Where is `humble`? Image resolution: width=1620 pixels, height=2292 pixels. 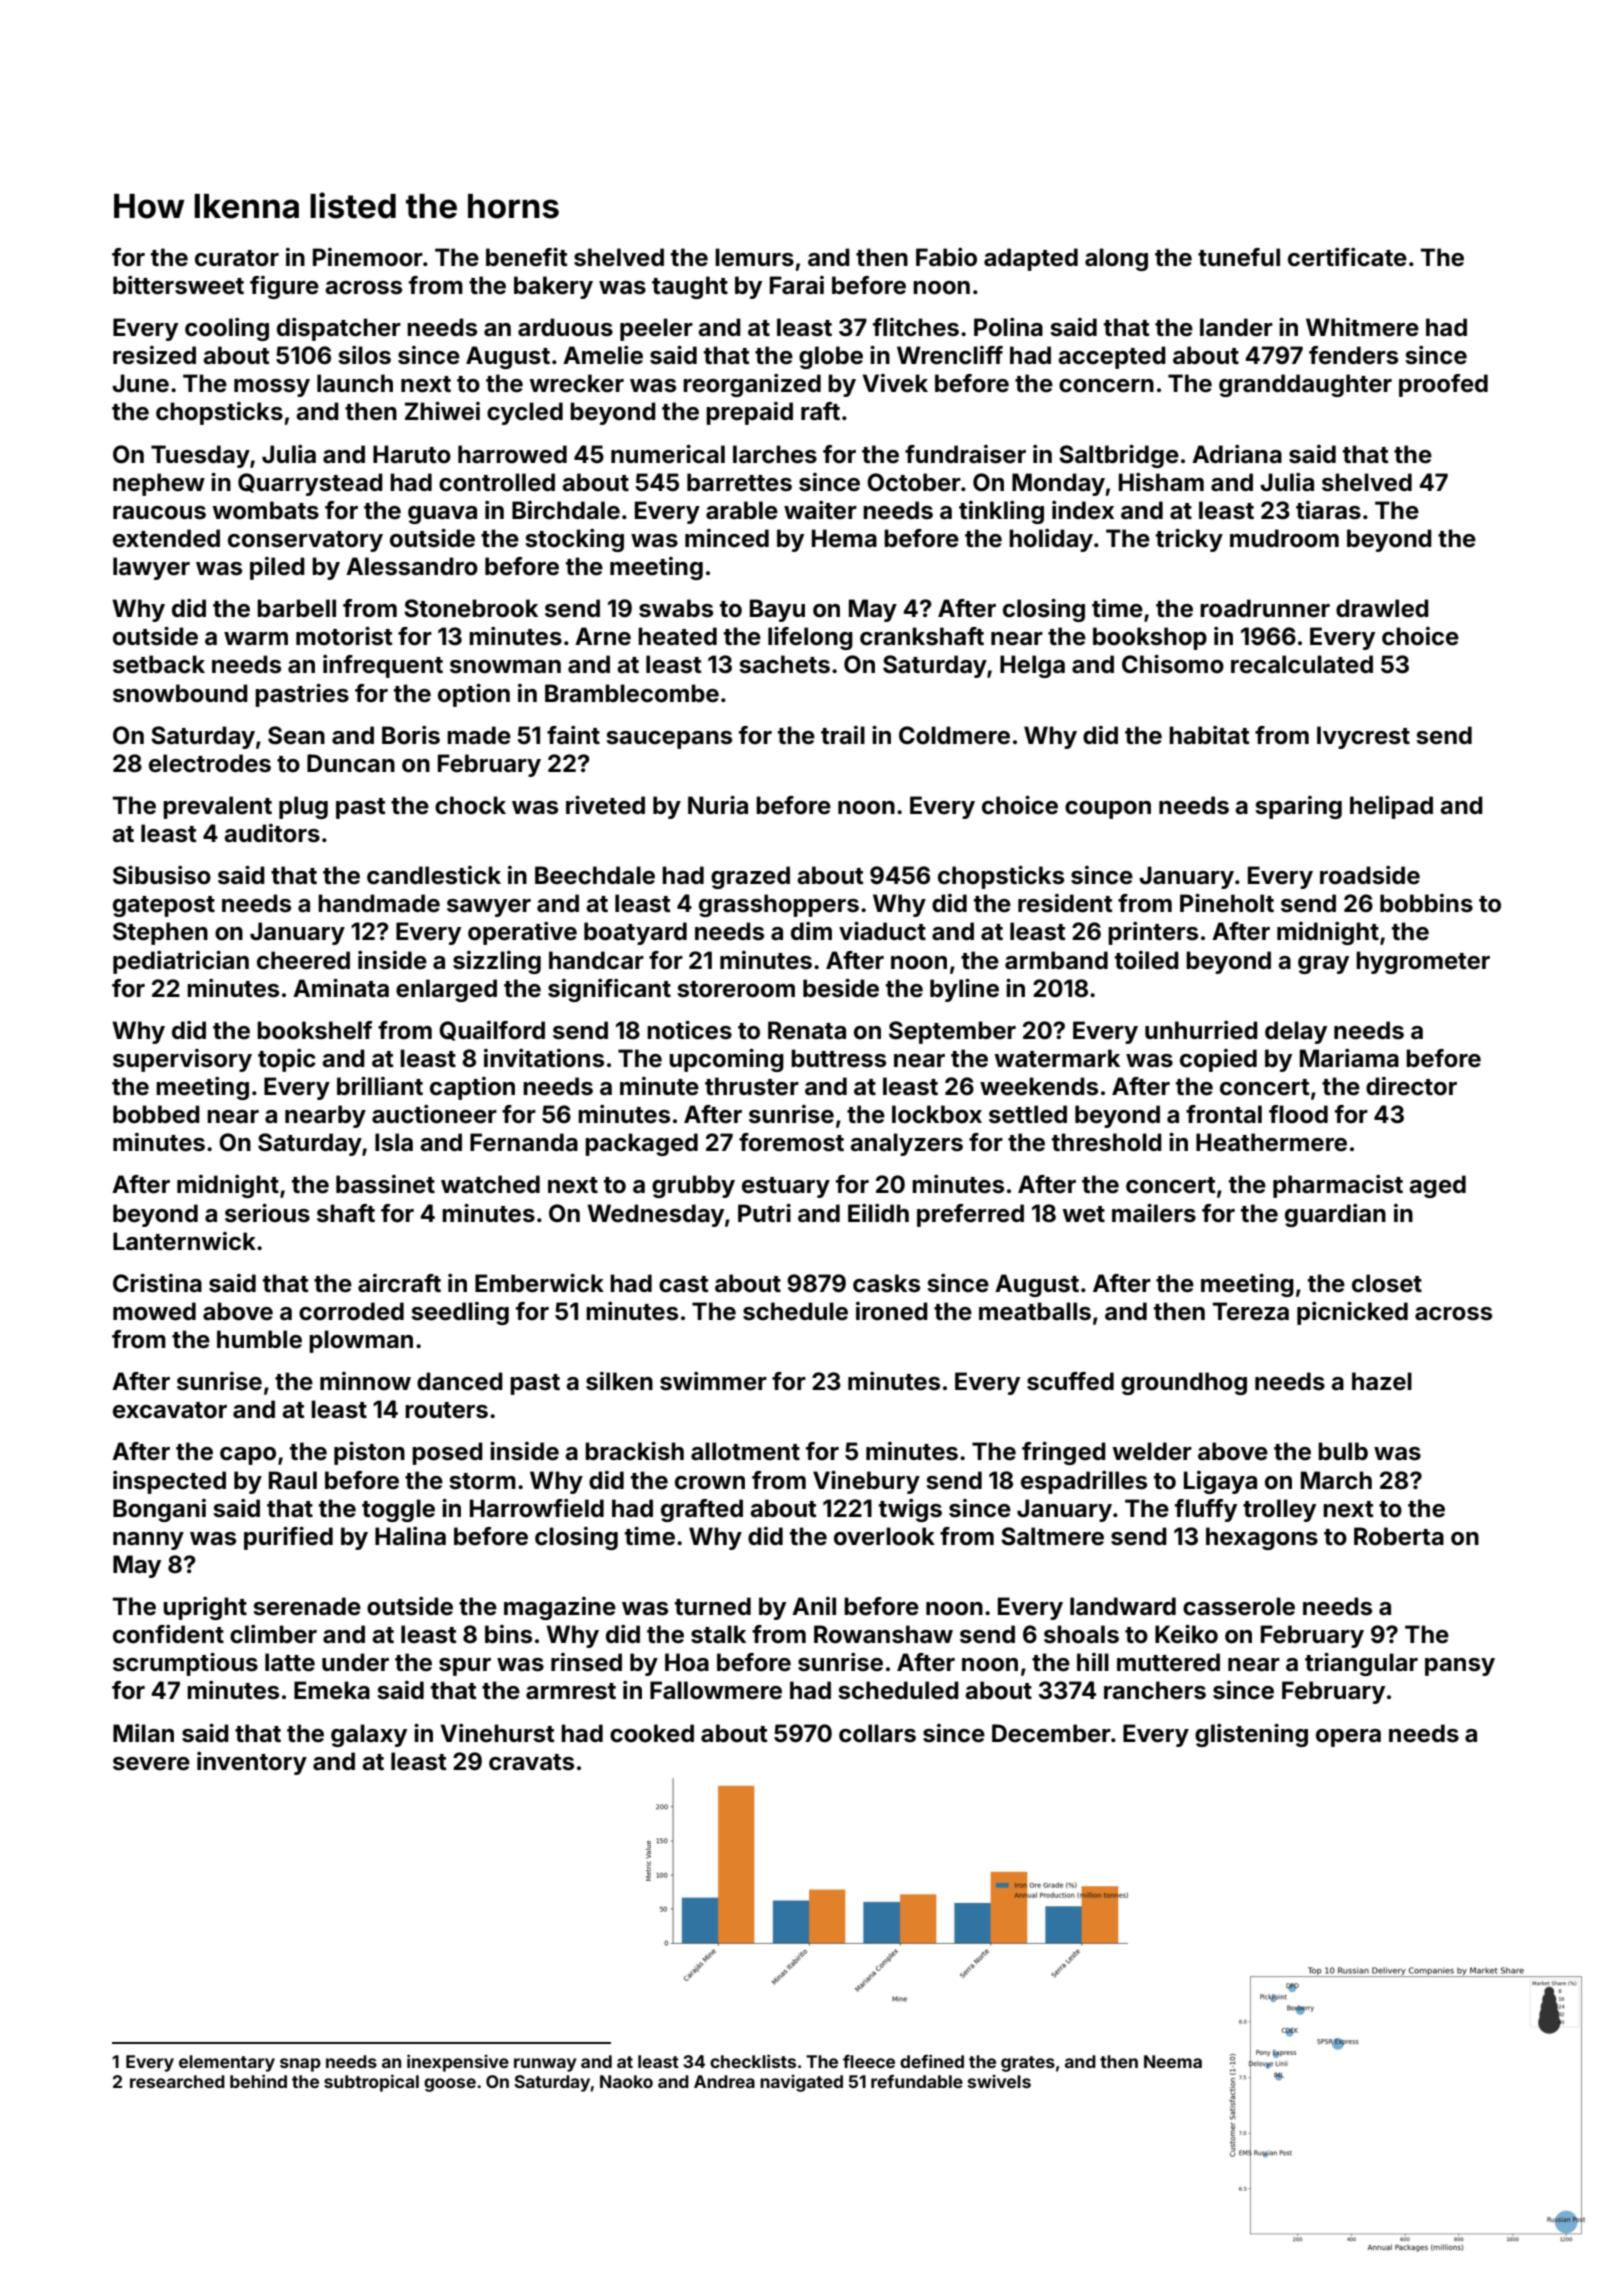 humble is located at coordinates (259, 1339).
